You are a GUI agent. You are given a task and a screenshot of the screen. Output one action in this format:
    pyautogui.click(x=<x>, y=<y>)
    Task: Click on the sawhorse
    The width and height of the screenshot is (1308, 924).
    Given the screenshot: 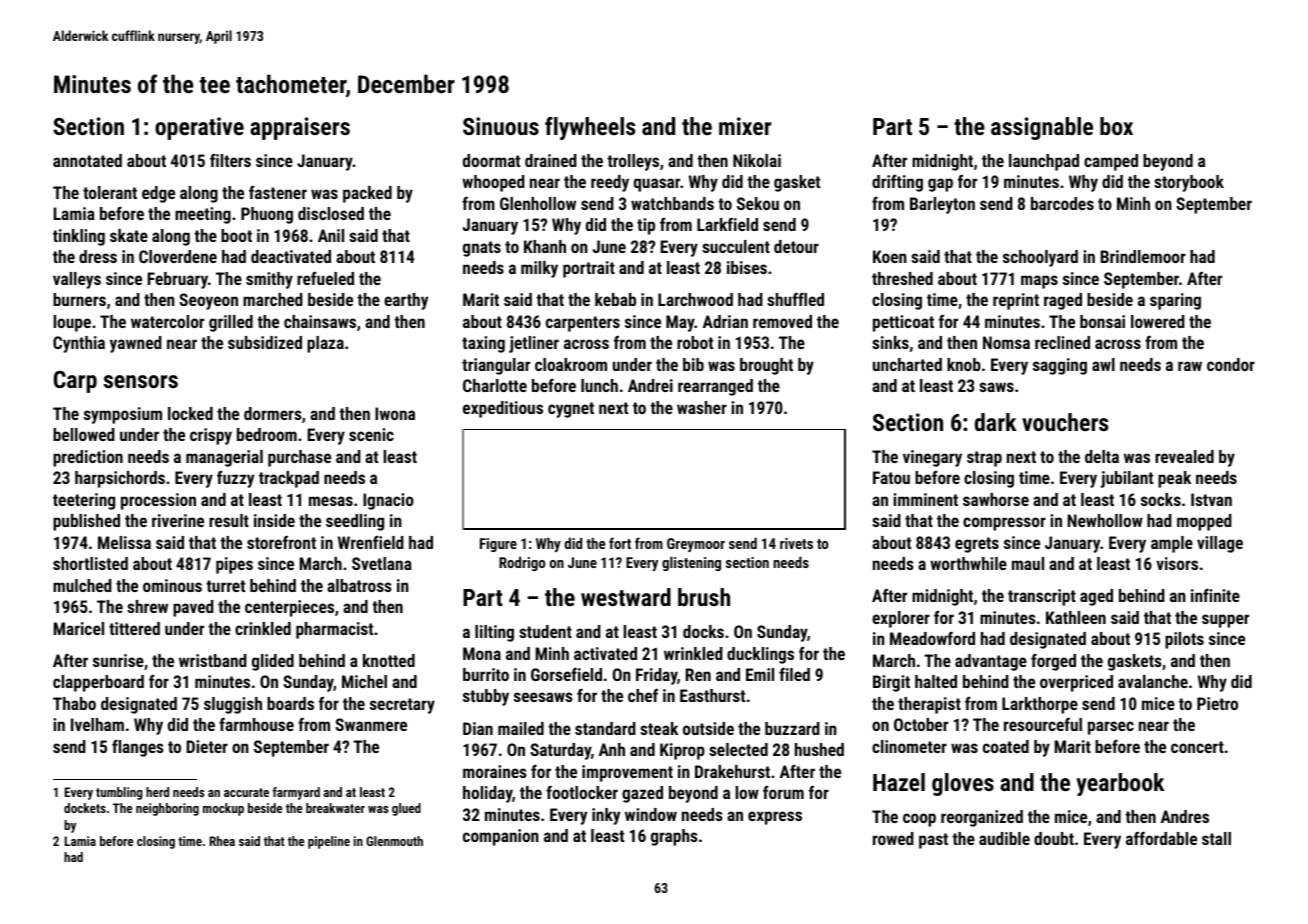 What is the action you would take?
    pyautogui.click(x=996, y=499)
